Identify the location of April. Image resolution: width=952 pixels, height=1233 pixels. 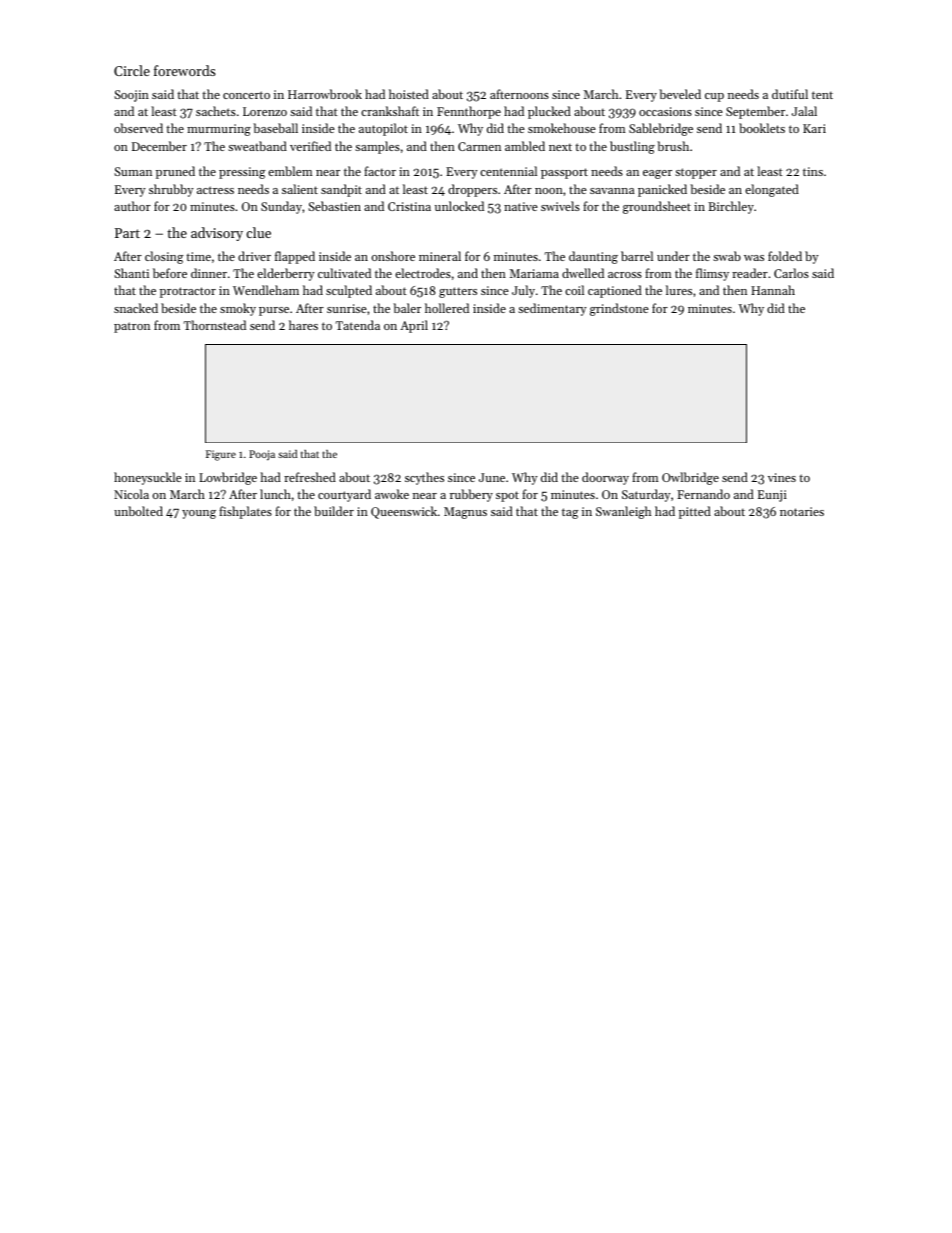
(414, 326).
